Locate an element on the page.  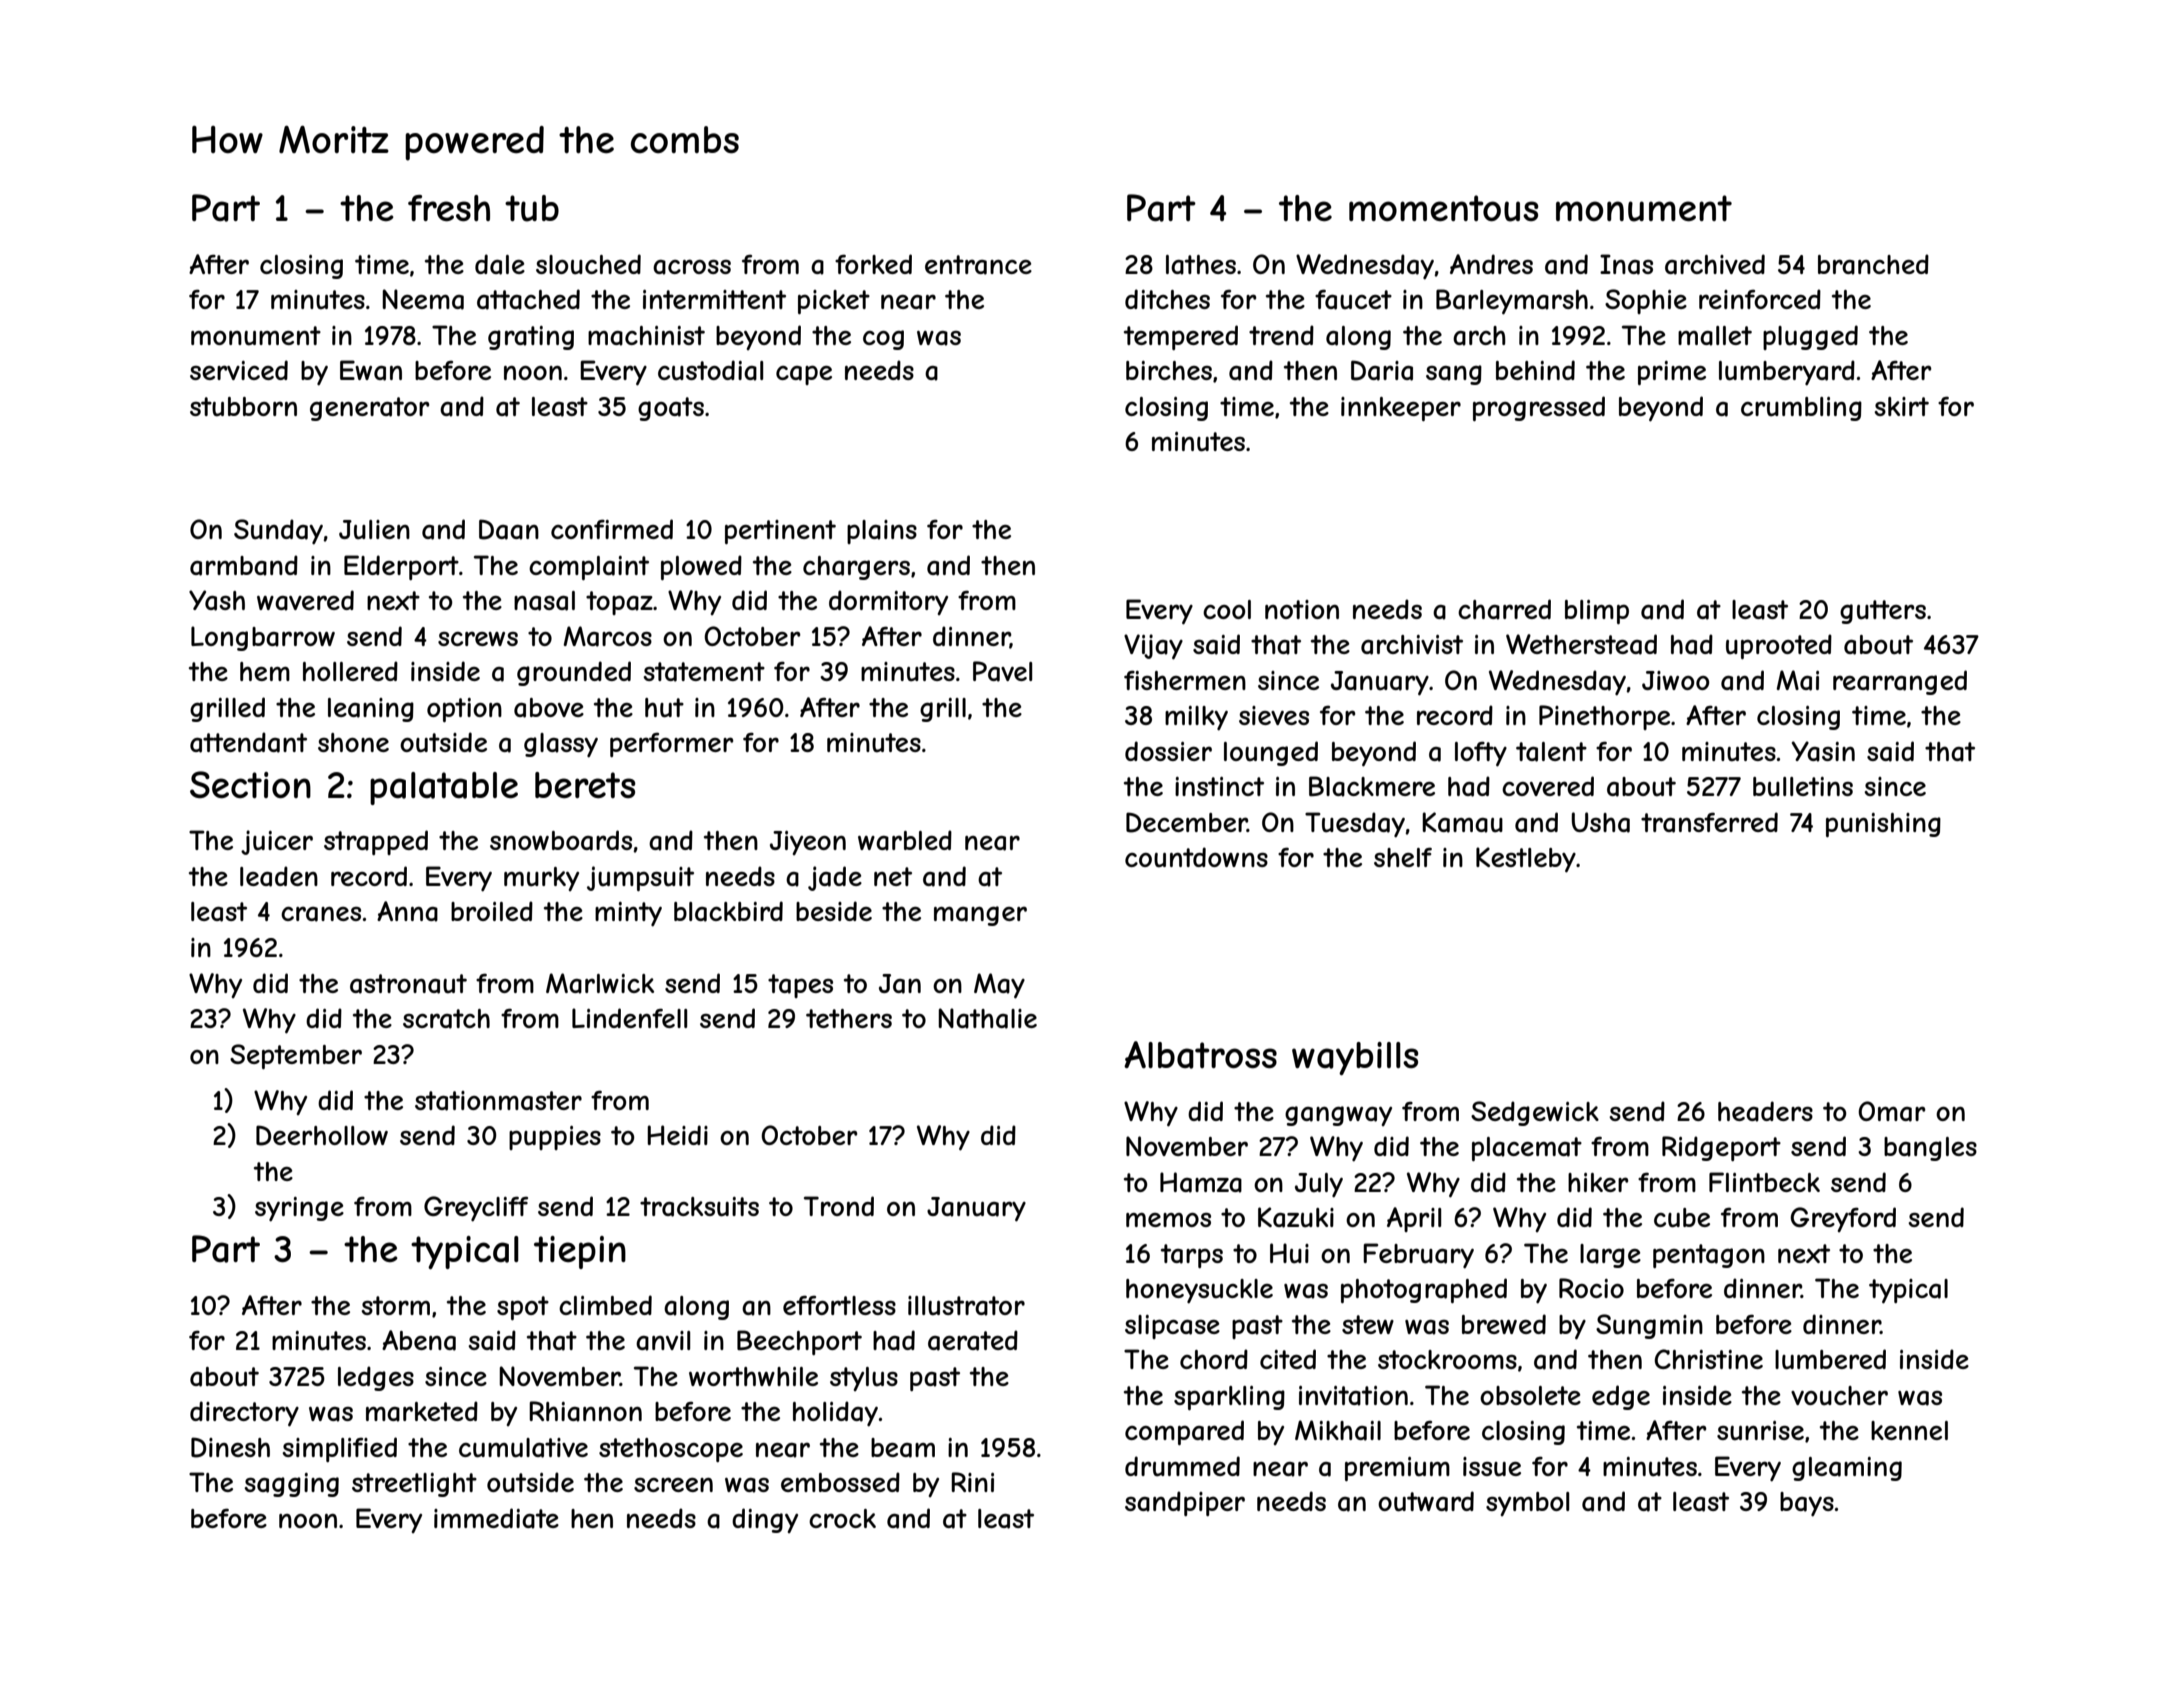
stubborn is located at coordinates (243, 407).
